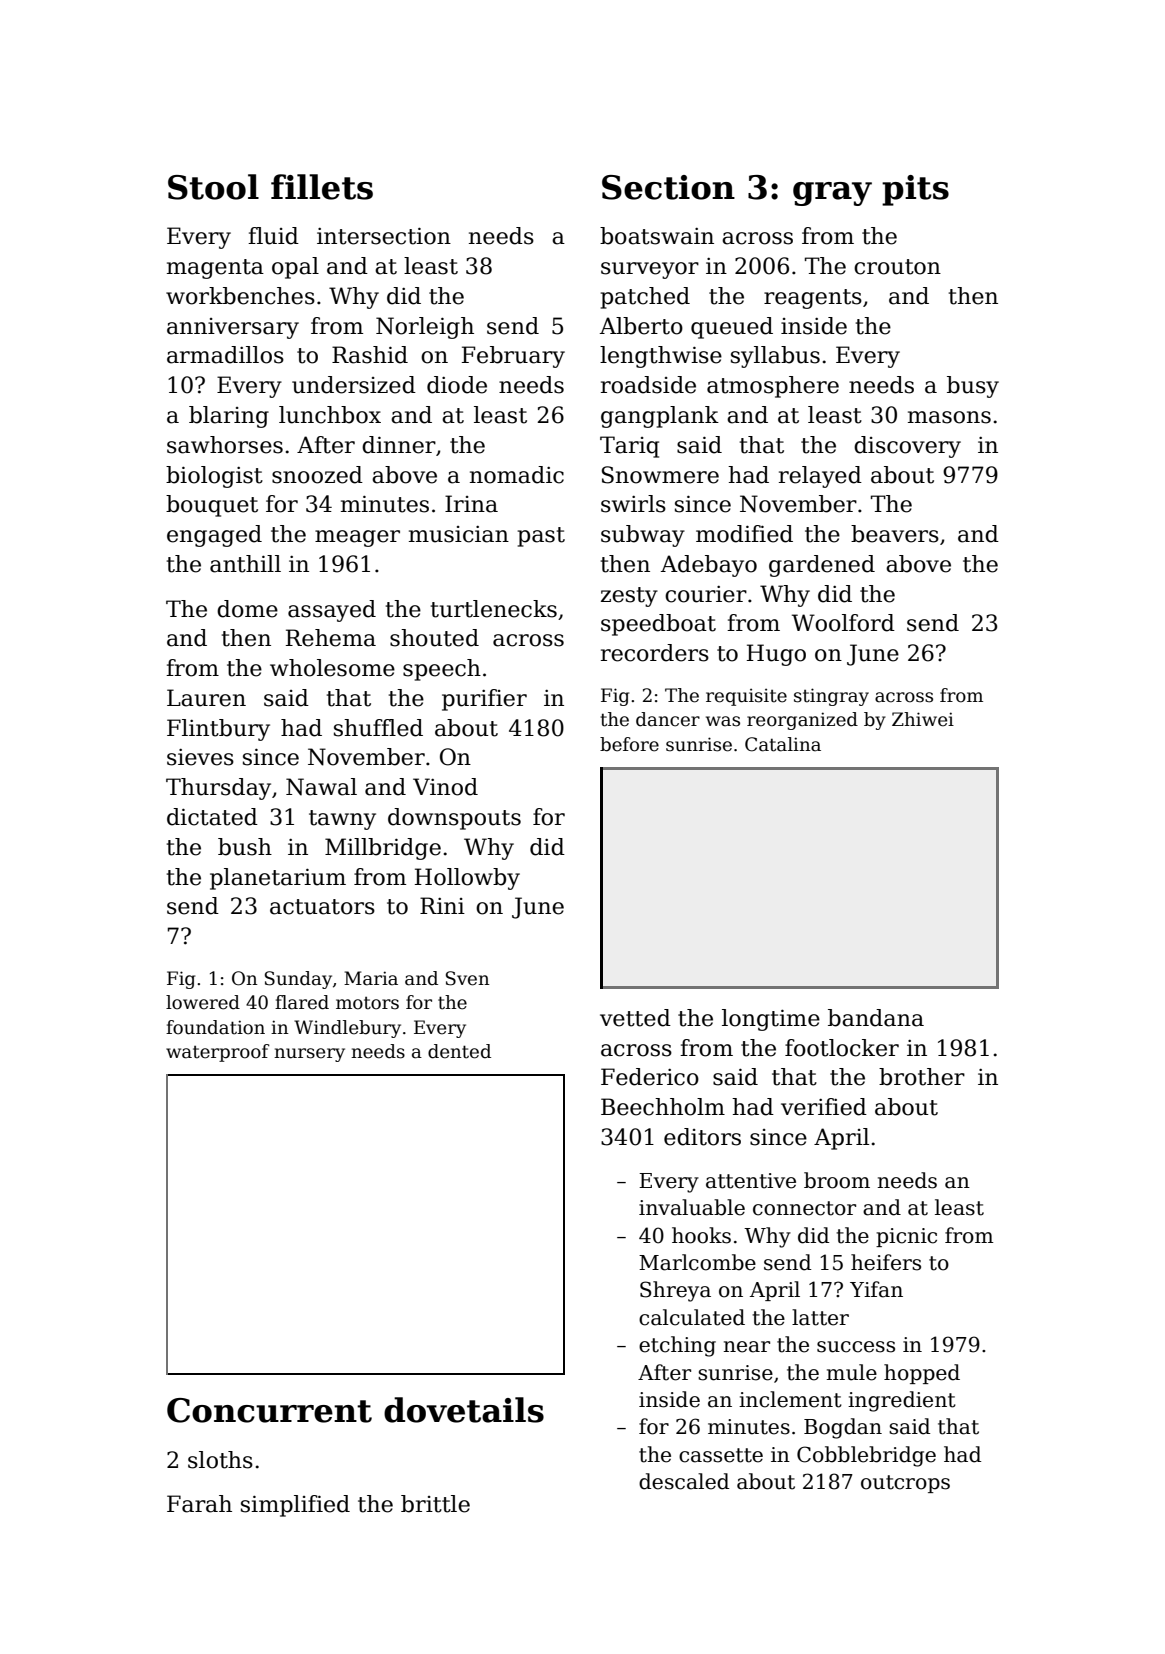 The image size is (1165, 1654). What do you see at coordinates (213, 187) in the document?
I see `Stool` at bounding box center [213, 187].
